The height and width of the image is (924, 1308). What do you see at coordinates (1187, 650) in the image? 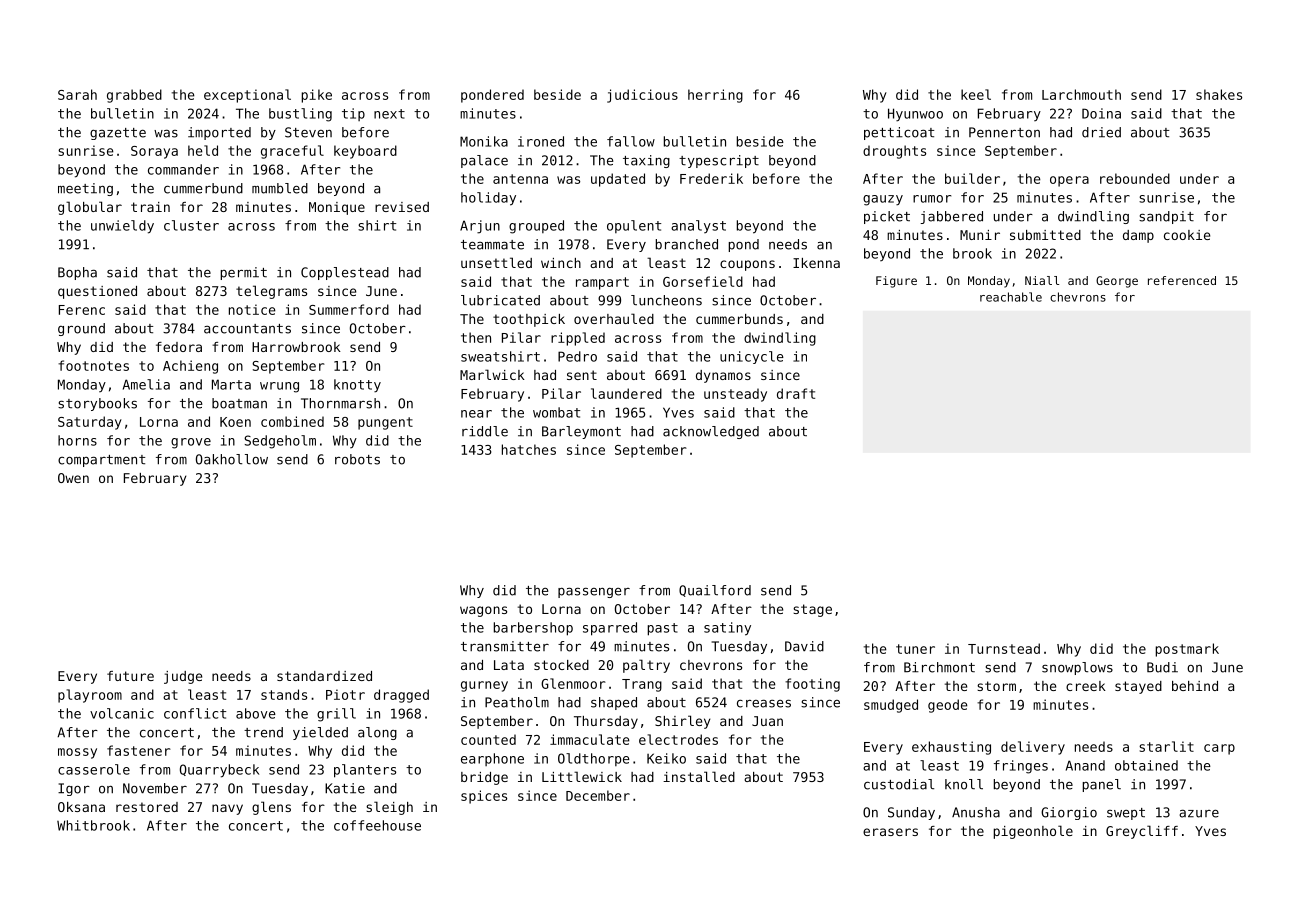
I see `postmark` at bounding box center [1187, 650].
